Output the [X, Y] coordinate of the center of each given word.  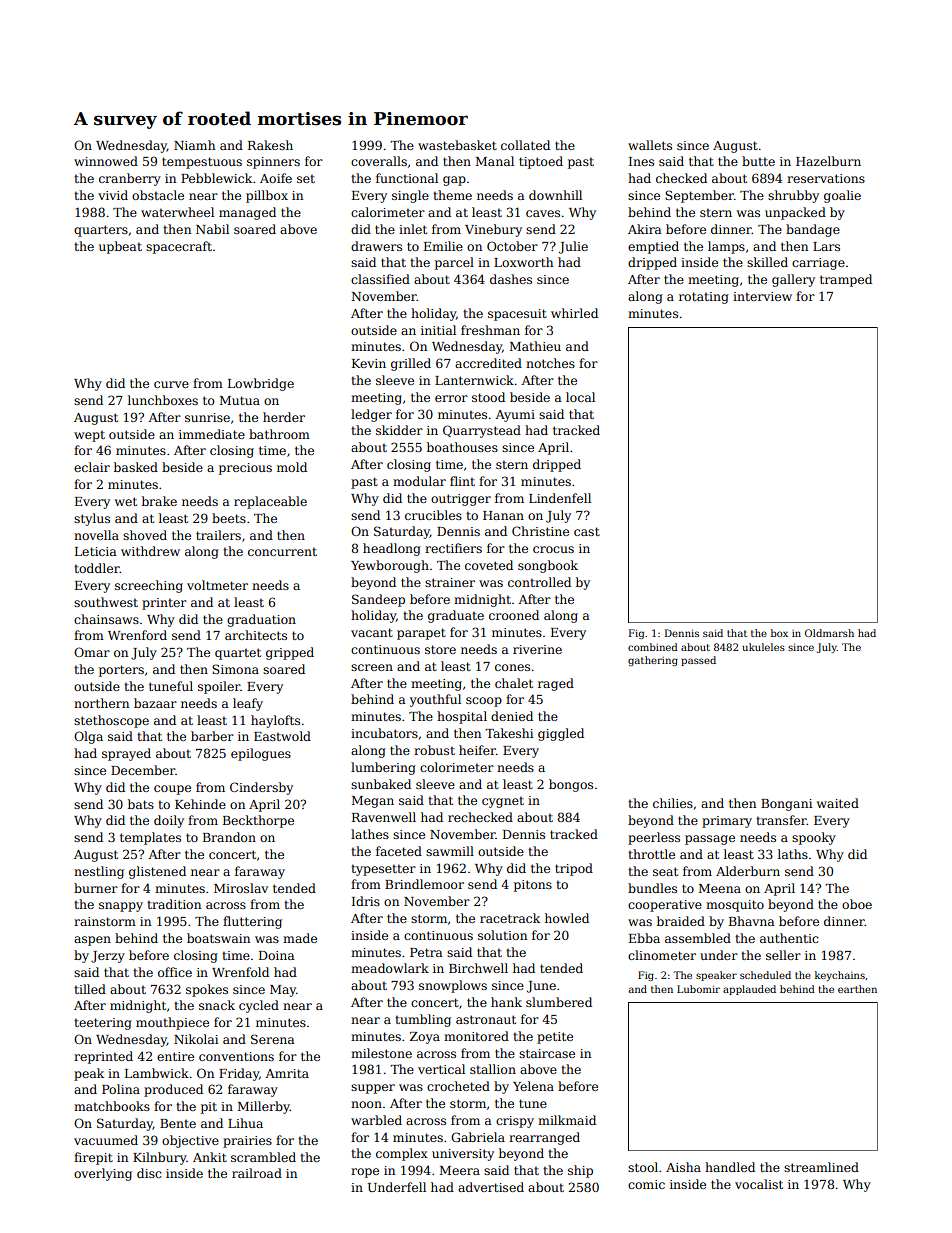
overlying [103, 1174]
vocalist [759, 1184]
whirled [574, 313]
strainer [450, 582]
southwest [106, 602]
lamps [726, 247]
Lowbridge [261, 384]
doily [169, 821]
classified [380, 279]
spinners [273, 163]
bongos [571, 785]
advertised [491, 1187]
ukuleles [763, 647]
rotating [704, 298]
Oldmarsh [829, 633]
